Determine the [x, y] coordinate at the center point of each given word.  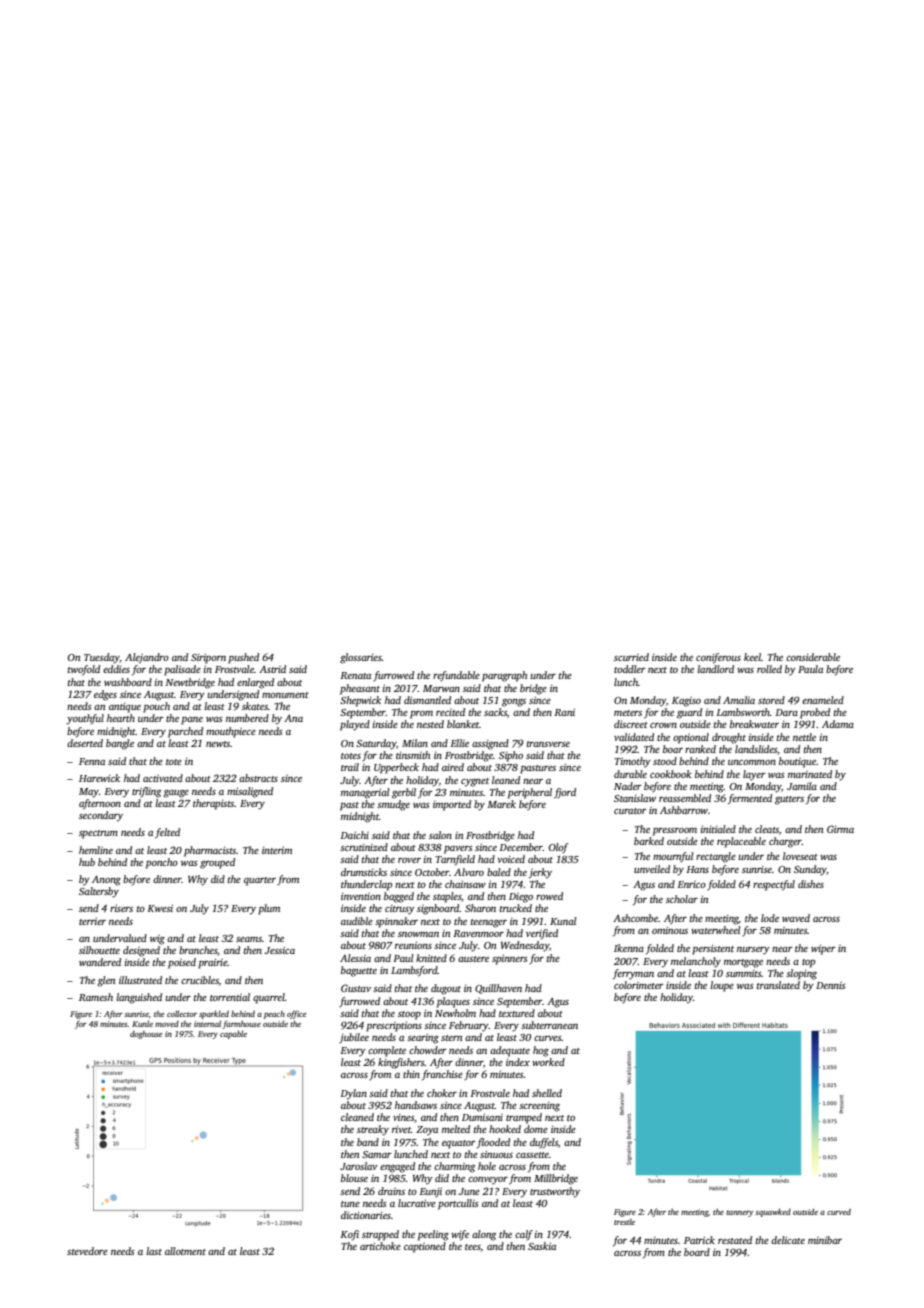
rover [409, 860]
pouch [156, 707]
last [154, 1251]
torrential [230, 997]
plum [269, 909]
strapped [380, 1235]
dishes [811, 884]
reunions [413, 945]
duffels [544, 1143]
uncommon [752, 762]
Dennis [831, 985]
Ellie [459, 743]
